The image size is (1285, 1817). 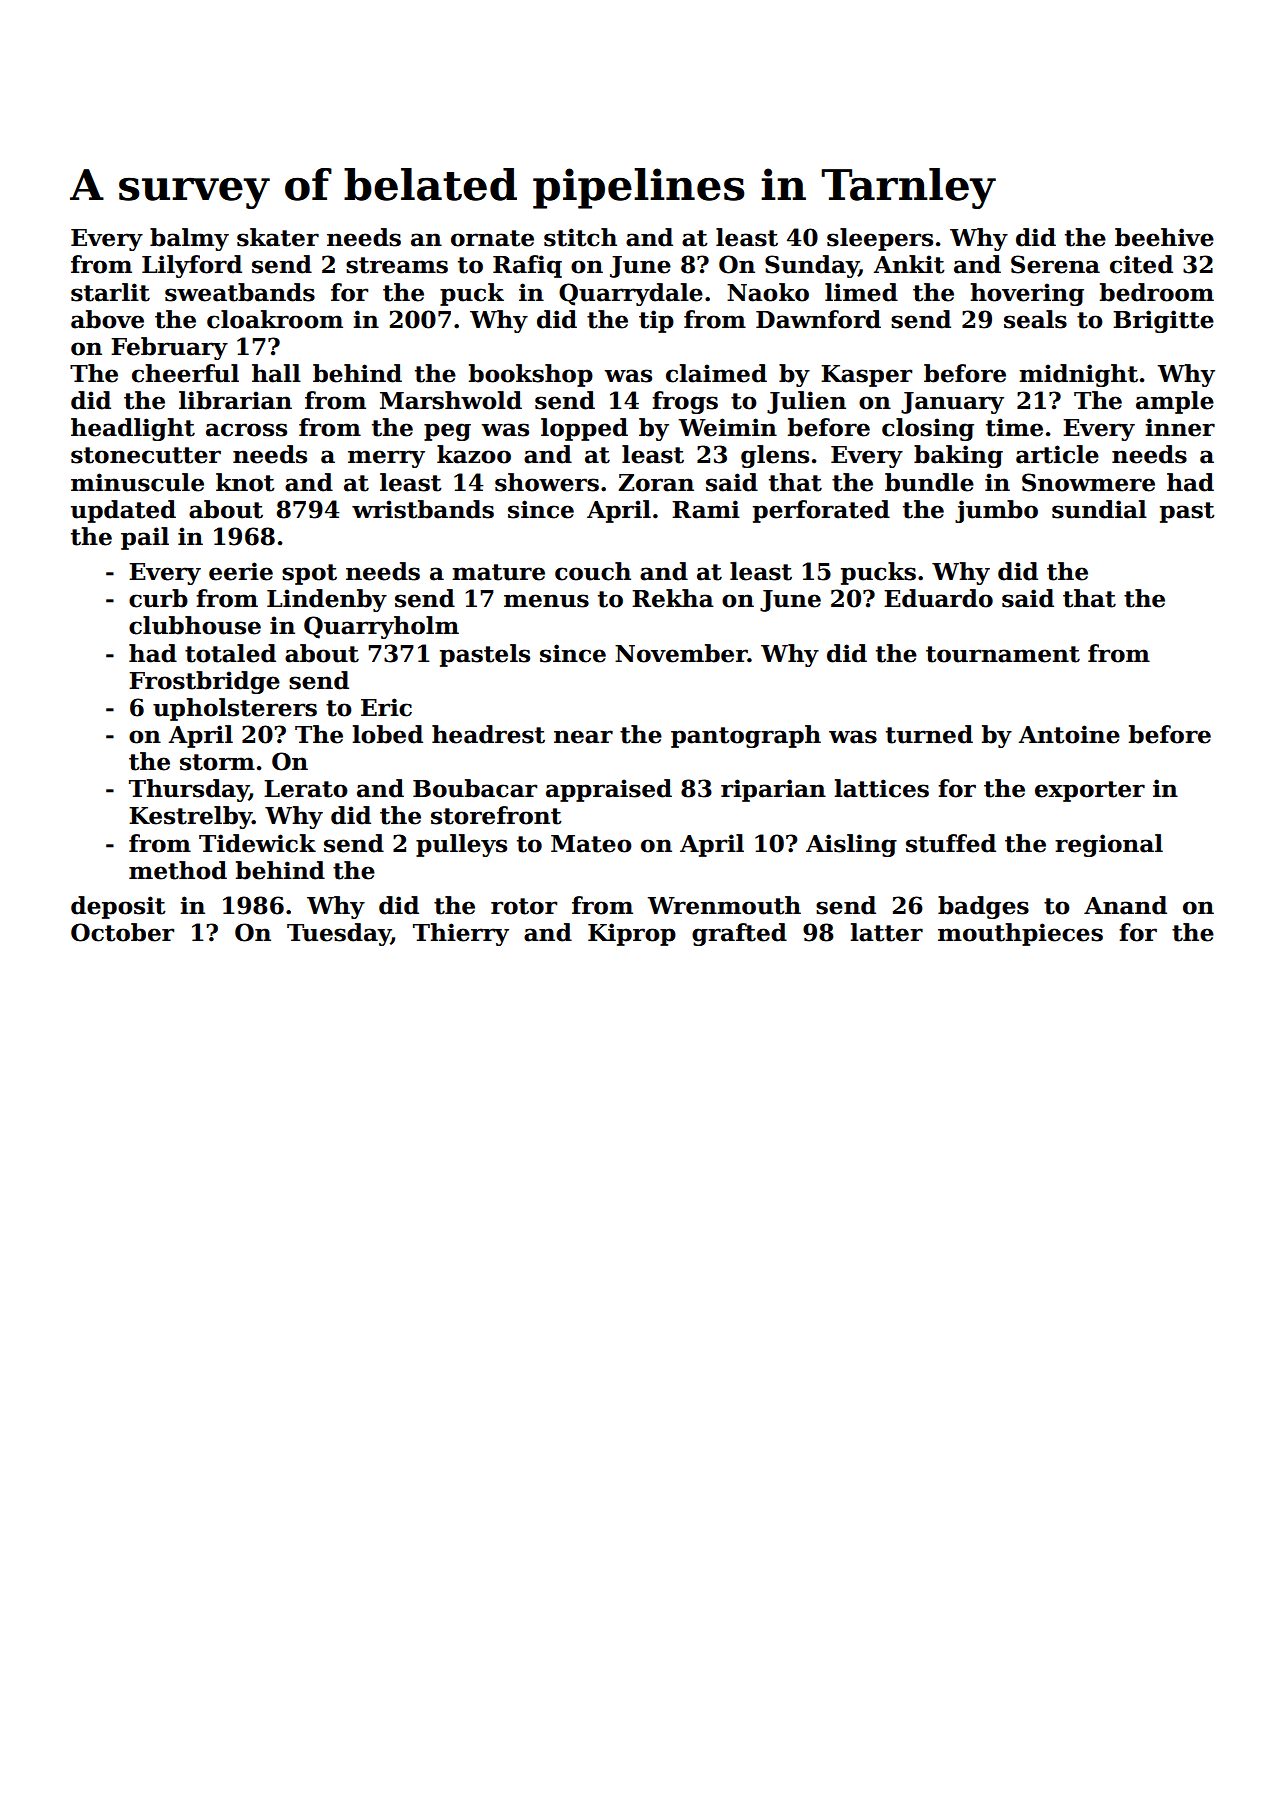 I want to click on Thierry, so click(x=461, y=934).
